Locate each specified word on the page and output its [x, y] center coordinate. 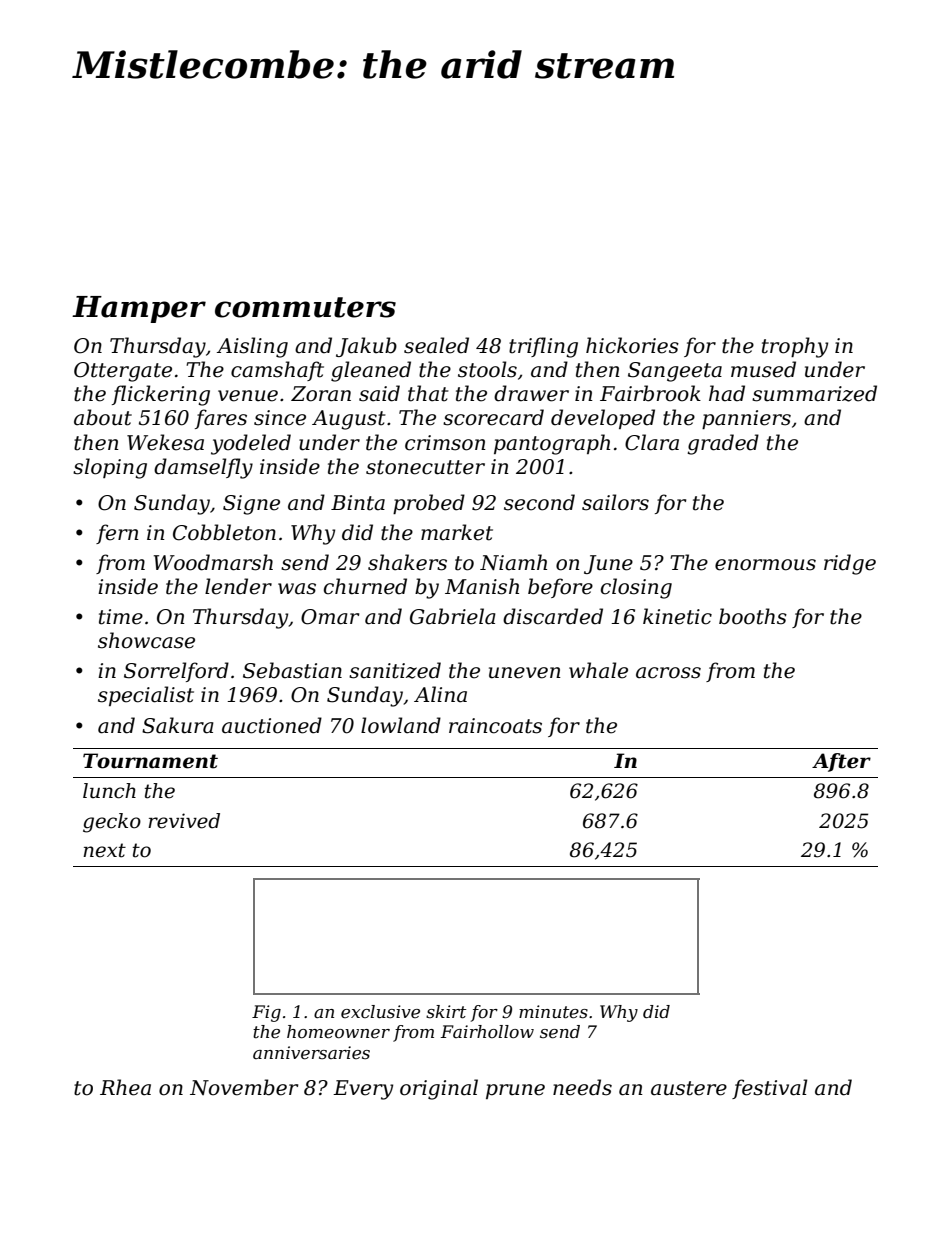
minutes [553, 1012]
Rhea [125, 1087]
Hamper [139, 309]
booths [753, 616]
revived [184, 821]
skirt [446, 1012]
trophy [795, 347]
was [297, 589]
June [608, 564]
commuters [305, 307]
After [841, 762]
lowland [401, 725]
